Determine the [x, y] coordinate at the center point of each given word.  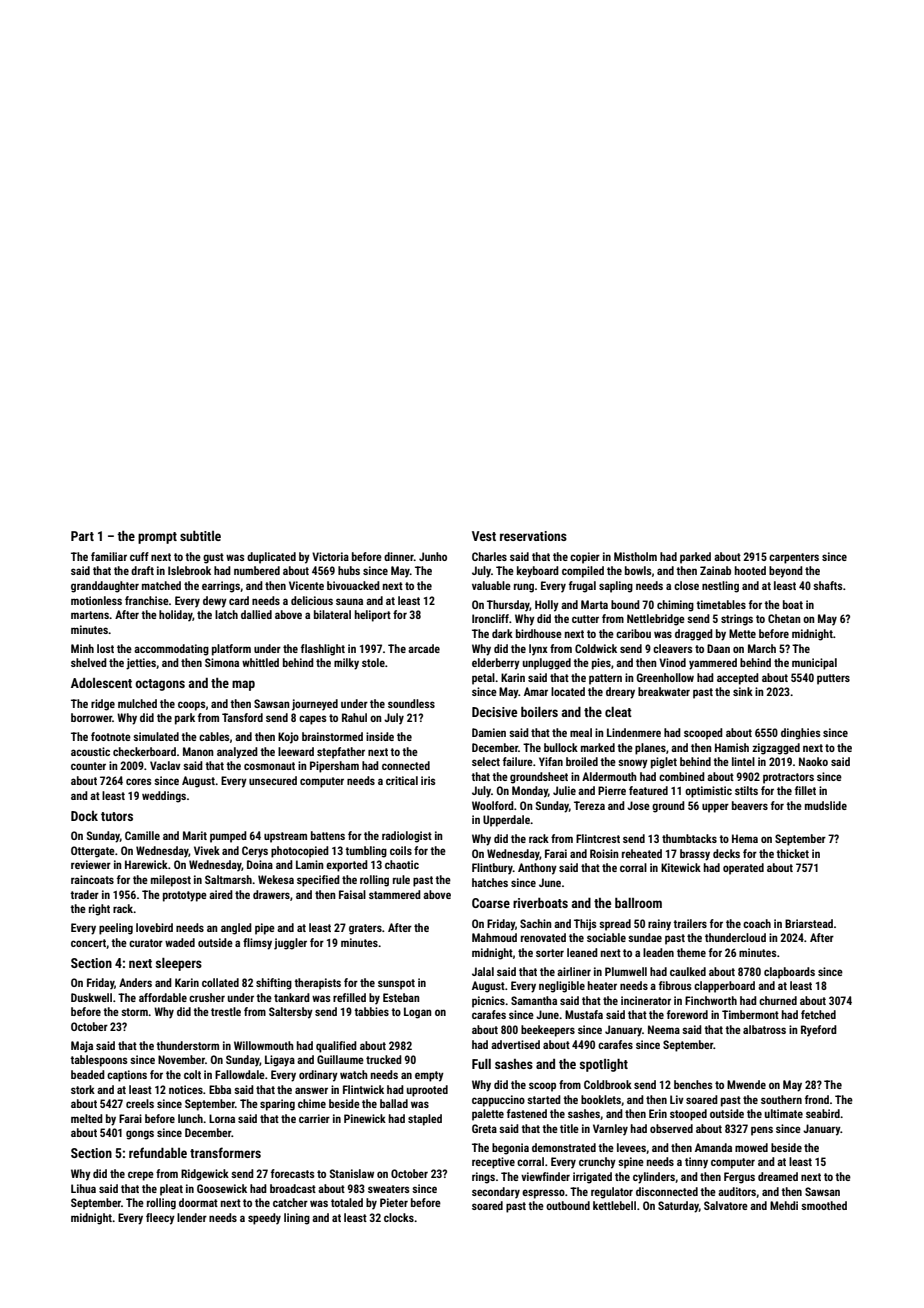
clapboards [789, 973]
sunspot [396, 984]
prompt [157, 538]
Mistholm [635, 556]
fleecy [160, 1219]
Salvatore [726, 1205]
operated [743, 869]
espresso [543, 1194]
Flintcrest [598, 838]
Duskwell [91, 997]
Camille [142, 835]
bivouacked [353, 585]
